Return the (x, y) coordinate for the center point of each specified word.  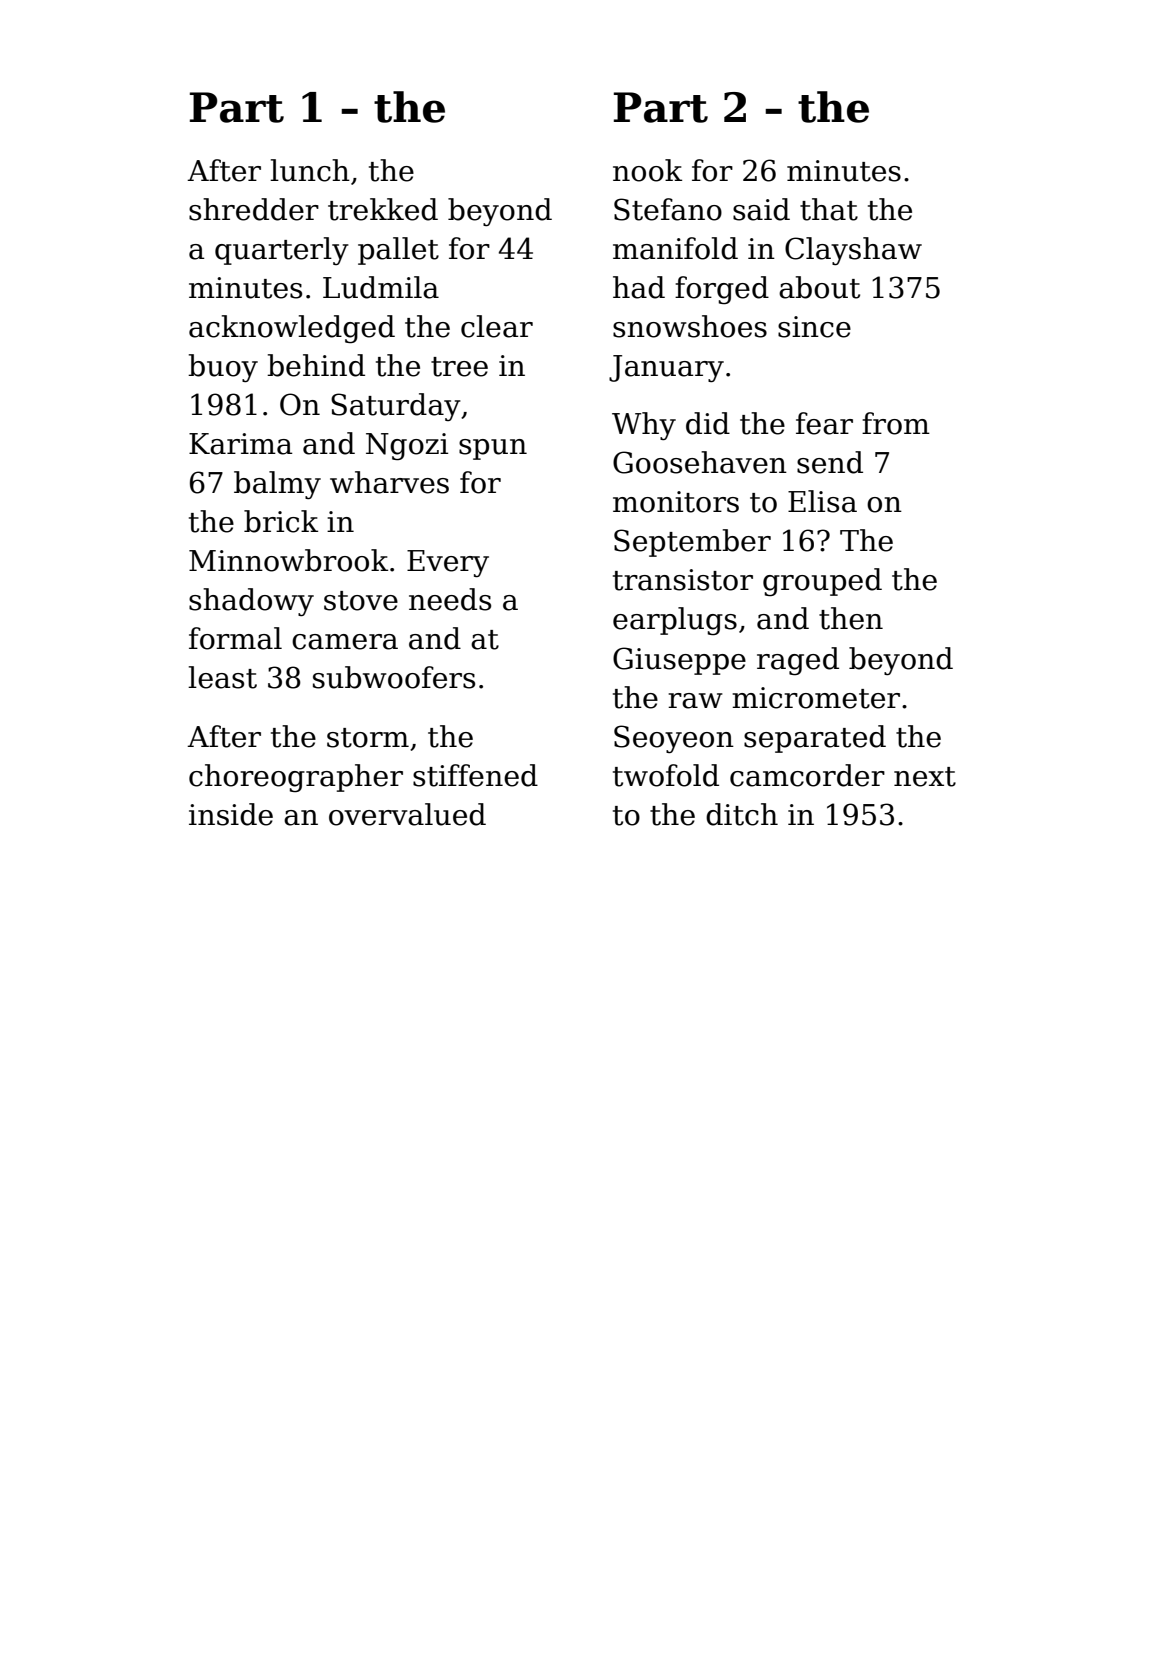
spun (493, 449)
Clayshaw (853, 251)
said (761, 209)
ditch (742, 814)
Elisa (822, 501)
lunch (310, 170)
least (222, 677)
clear (497, 326)
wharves (389, 482)
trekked (383, 209)
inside (231, 814)
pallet (398, 251)
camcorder (807, 775)
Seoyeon (674, 739)
